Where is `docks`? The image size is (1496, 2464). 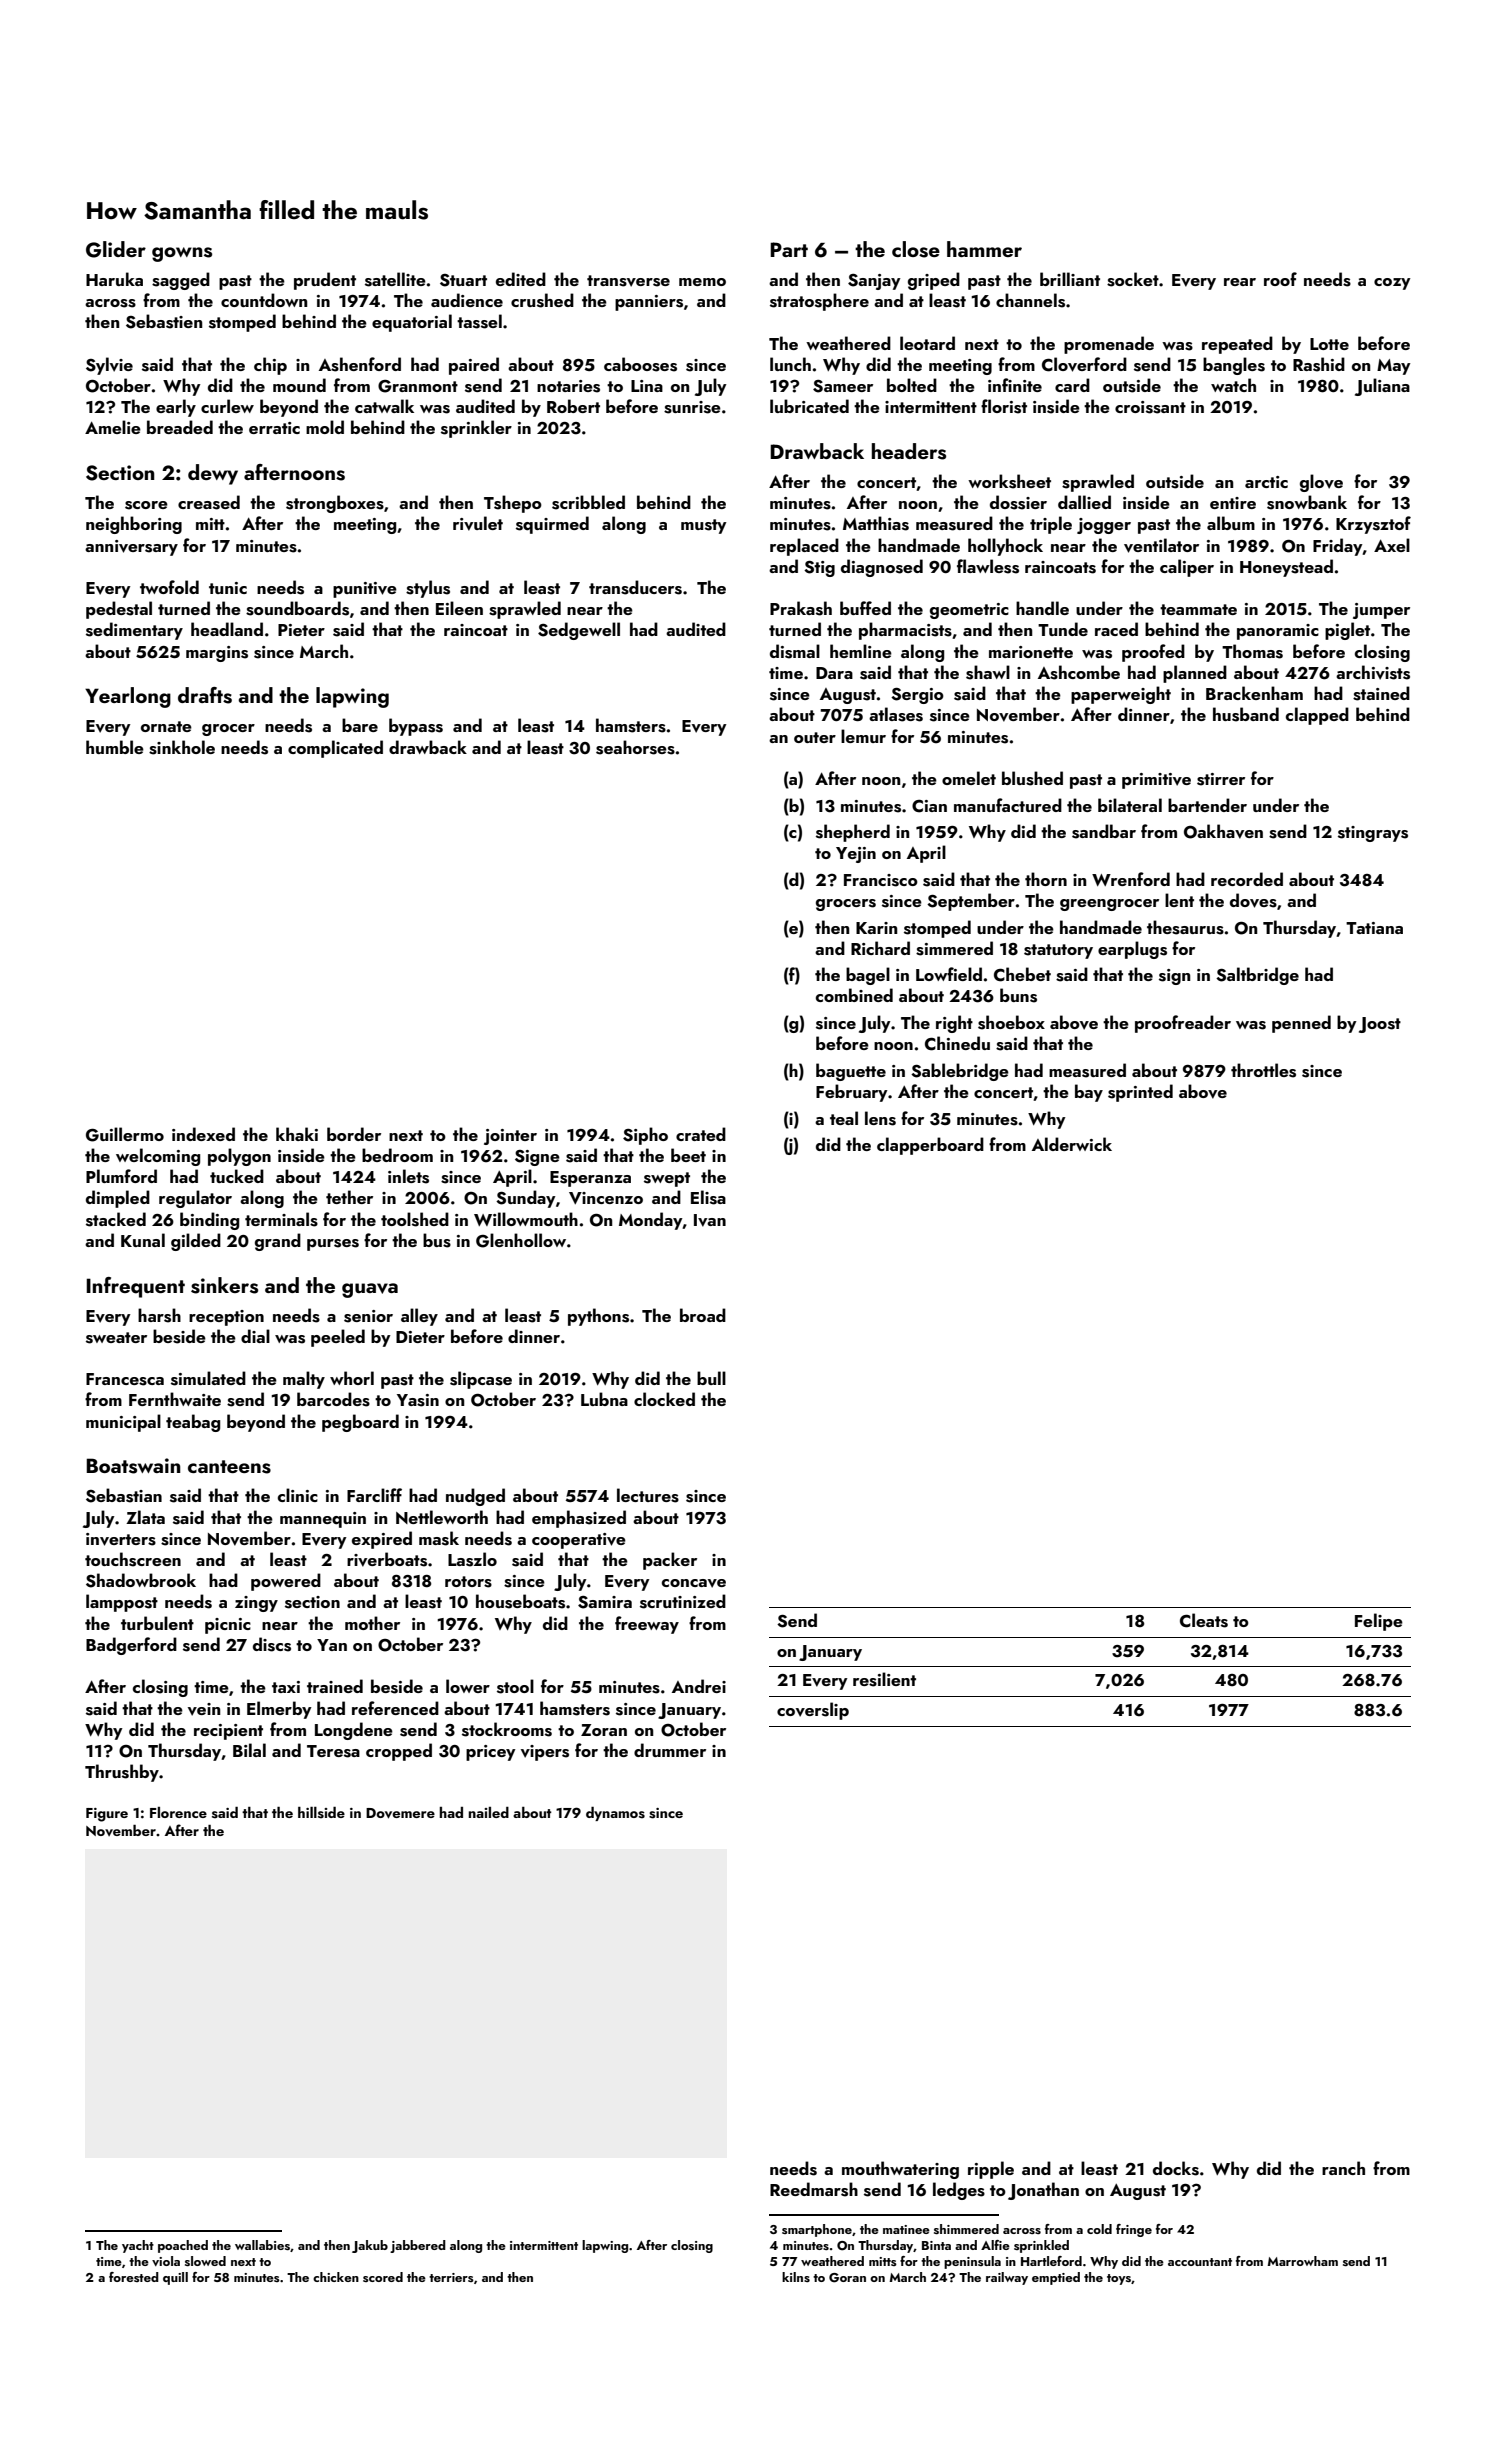 docks is located at coordinates (1176, 2168).
